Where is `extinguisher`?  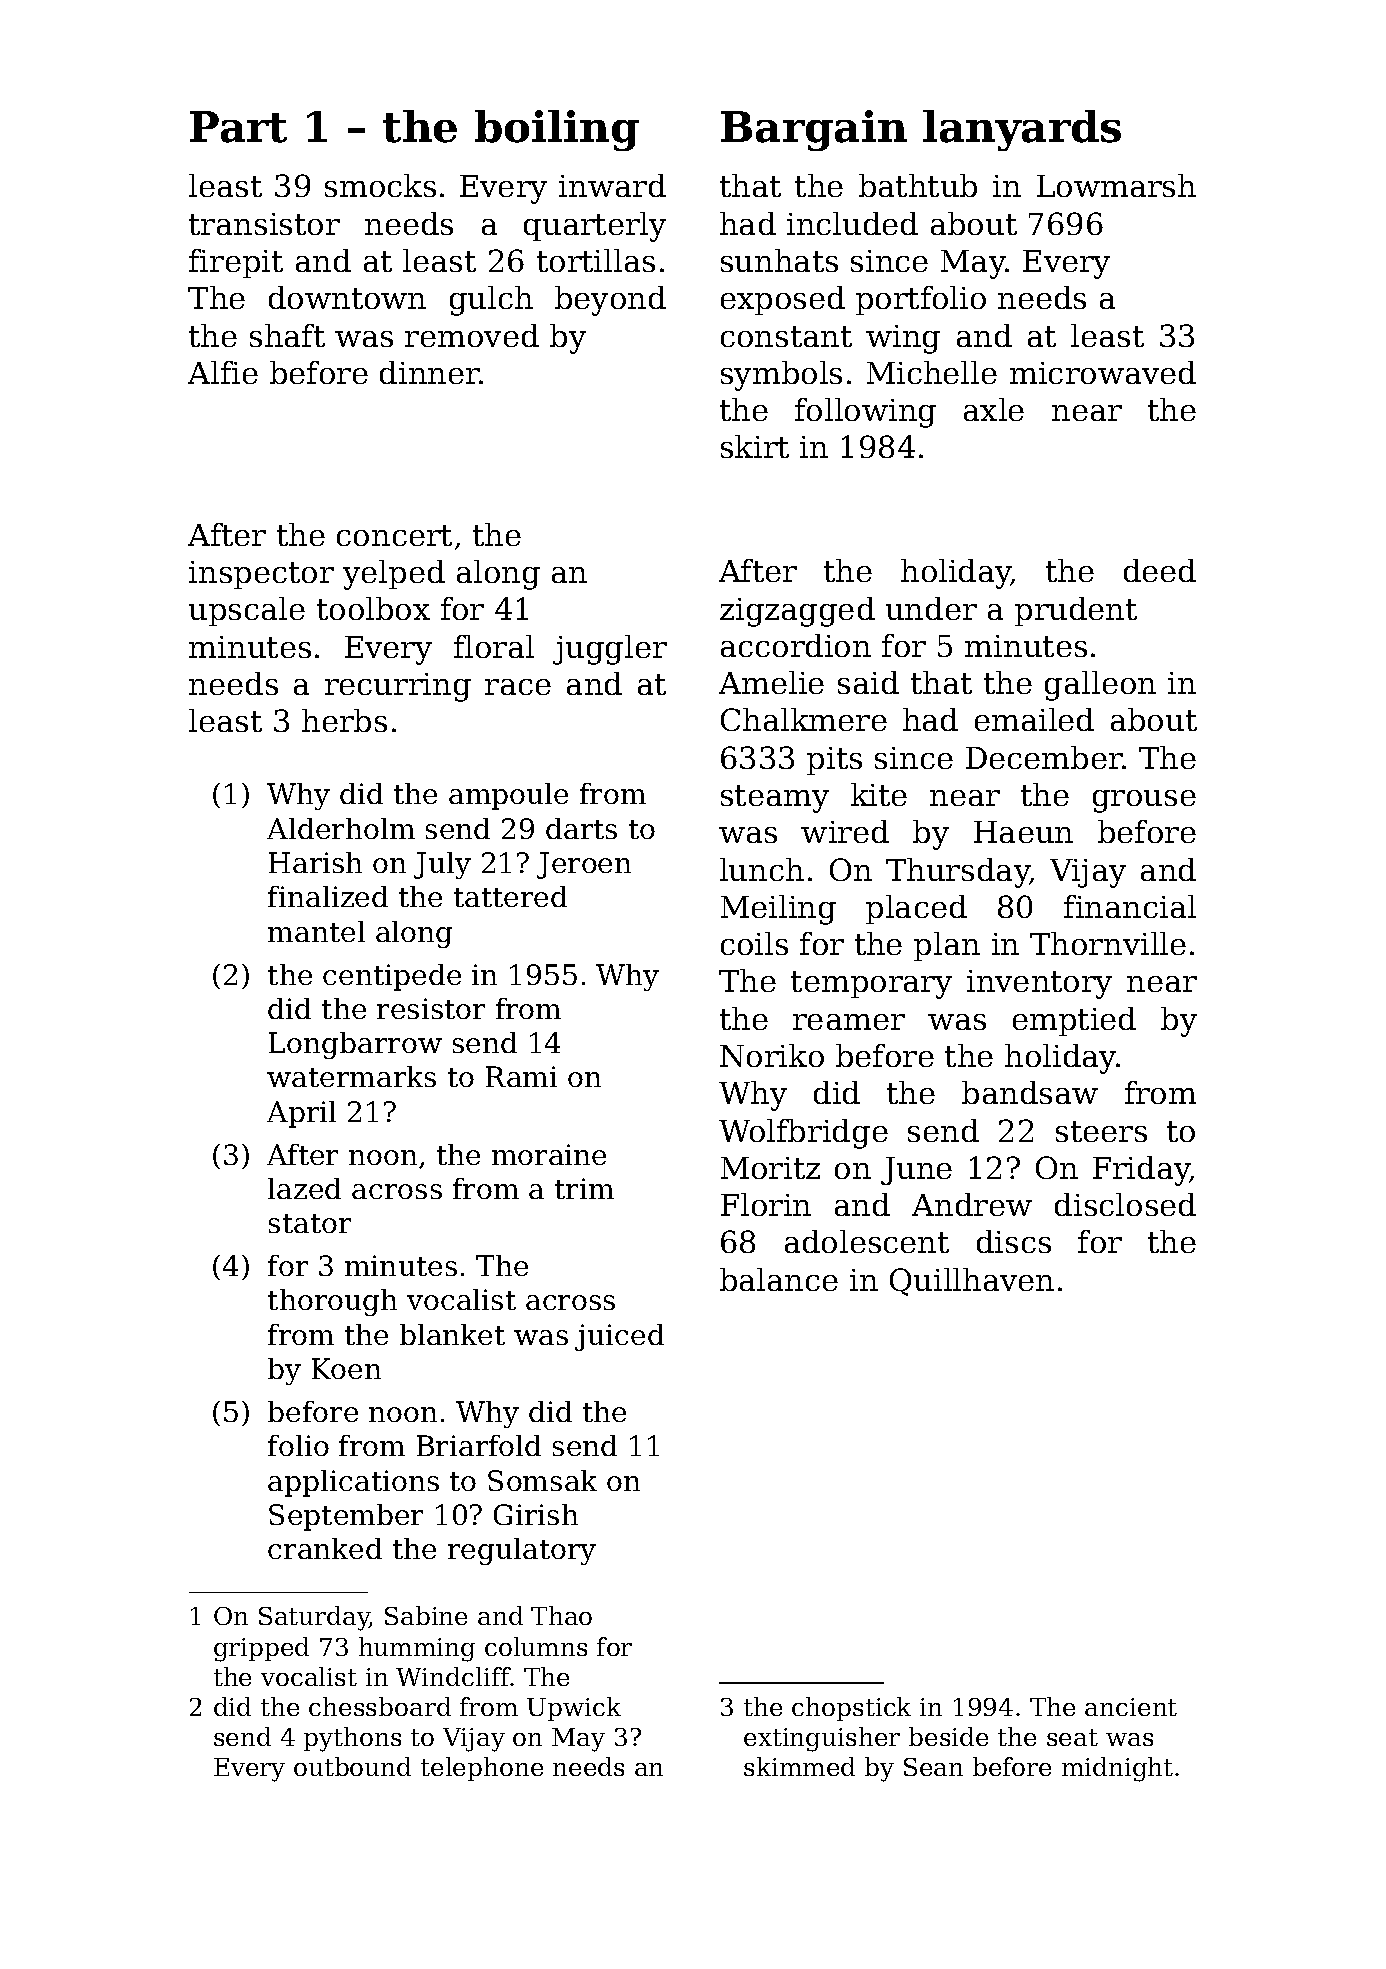 extinguisher is located at coordinates (822, 1739).
